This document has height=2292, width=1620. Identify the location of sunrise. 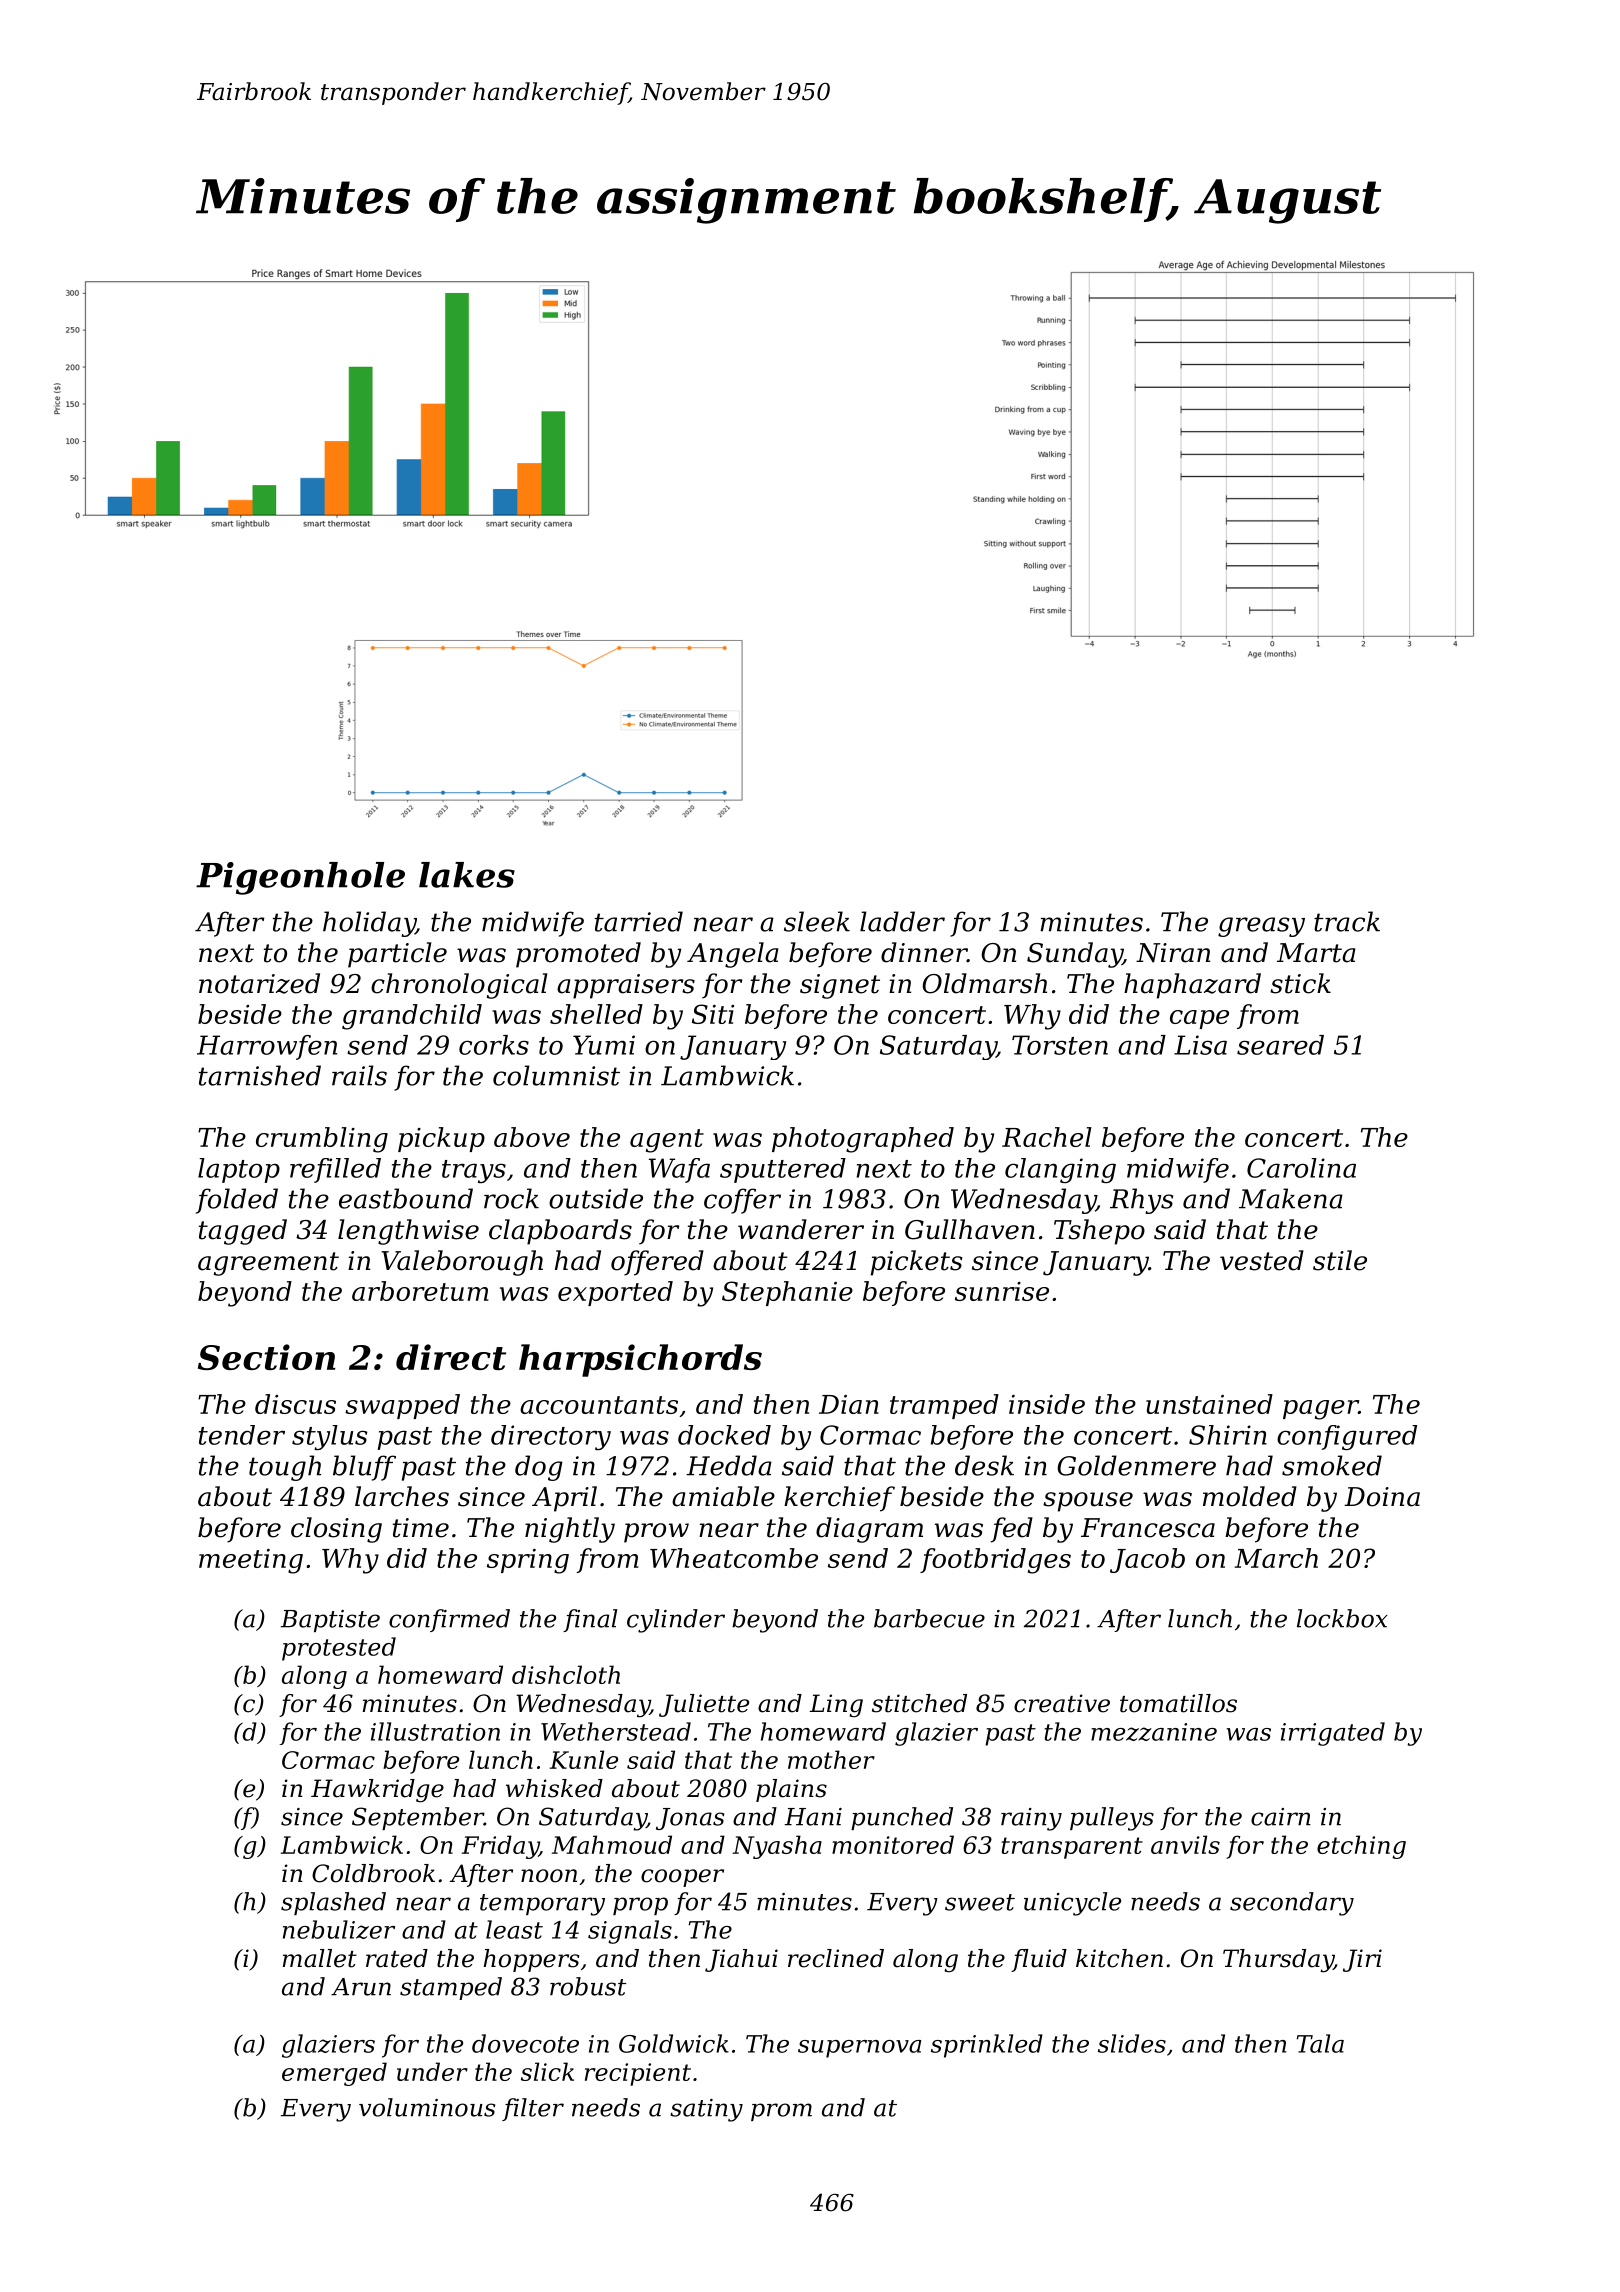
(1002, 1291).
